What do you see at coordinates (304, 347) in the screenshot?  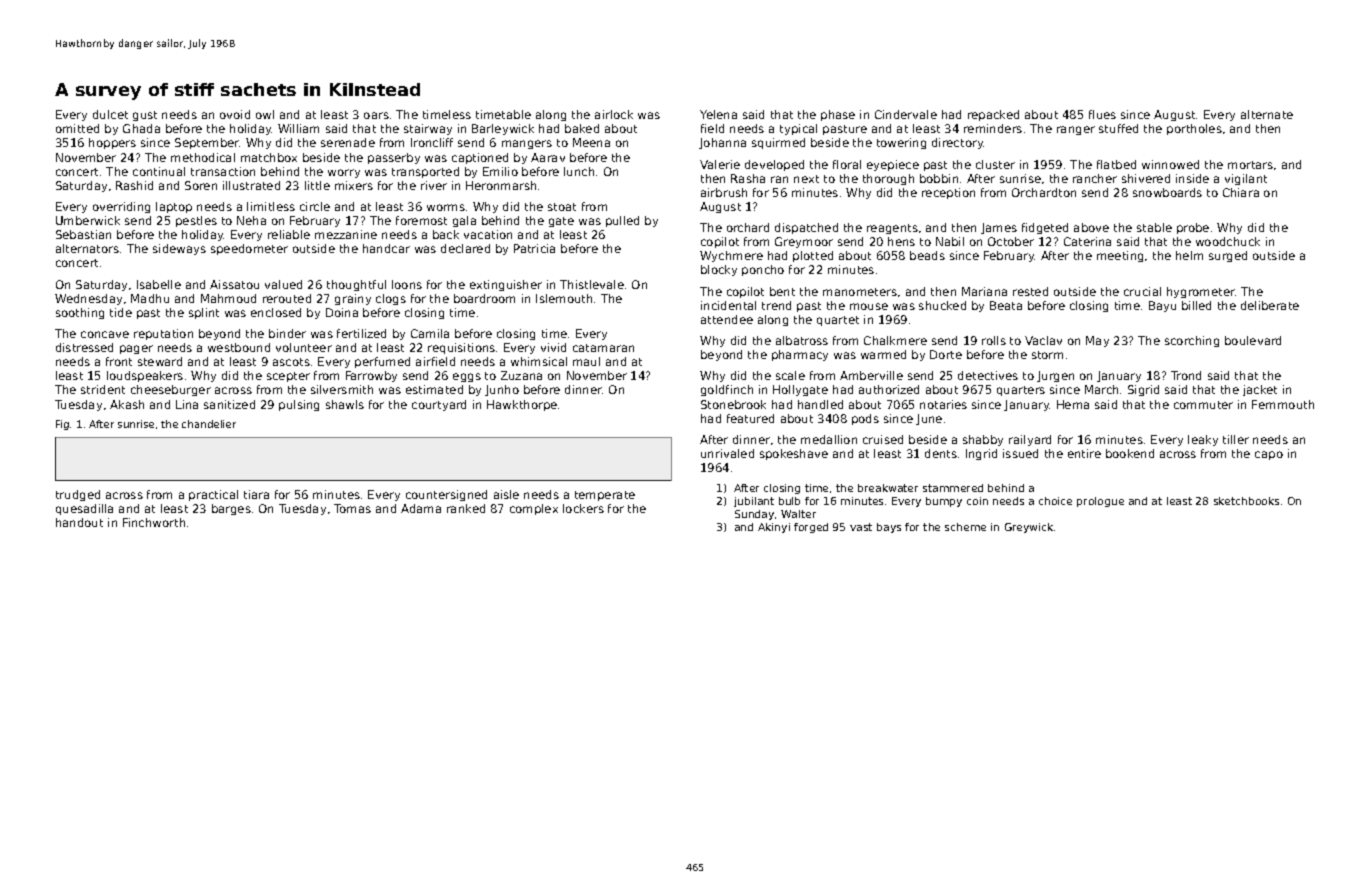 I see `volunteer` at bounding box center [304, 347].
